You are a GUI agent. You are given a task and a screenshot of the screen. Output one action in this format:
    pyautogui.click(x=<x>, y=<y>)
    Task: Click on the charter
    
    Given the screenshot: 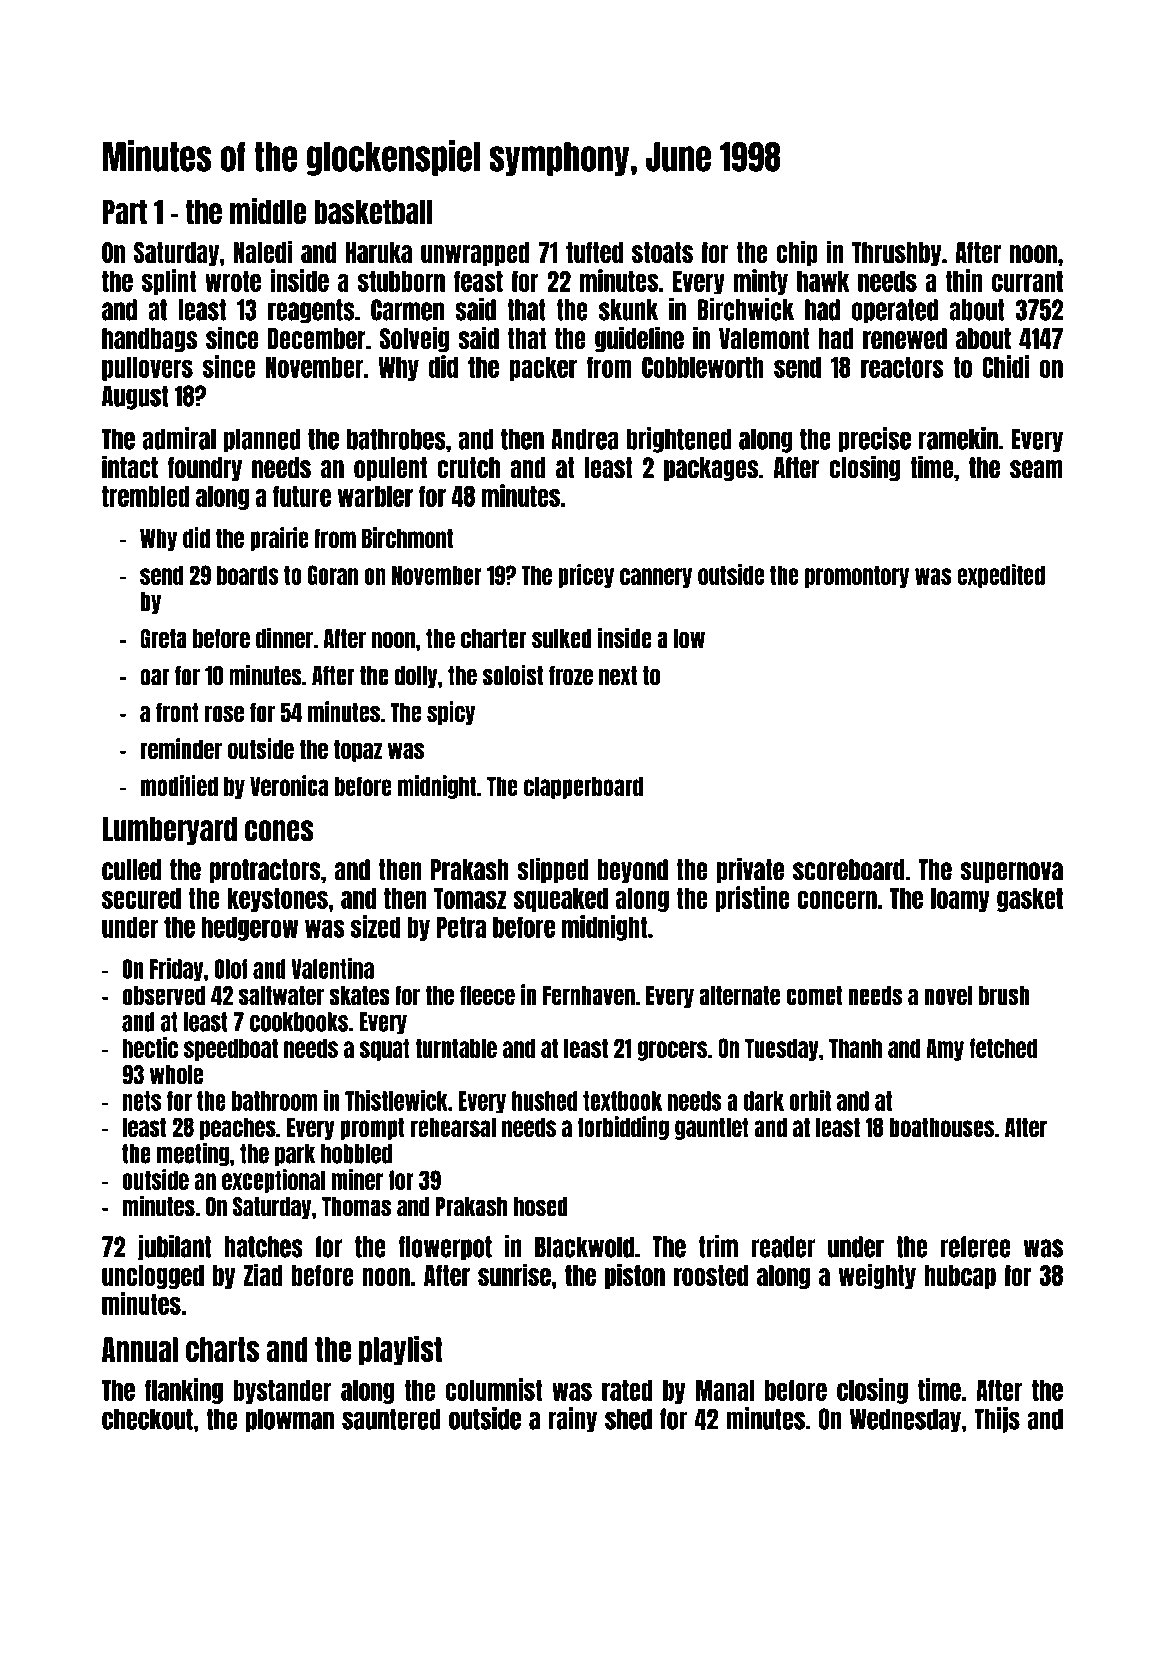 What is the action you would take?
    pyautogui.click(x=494, y=639)
